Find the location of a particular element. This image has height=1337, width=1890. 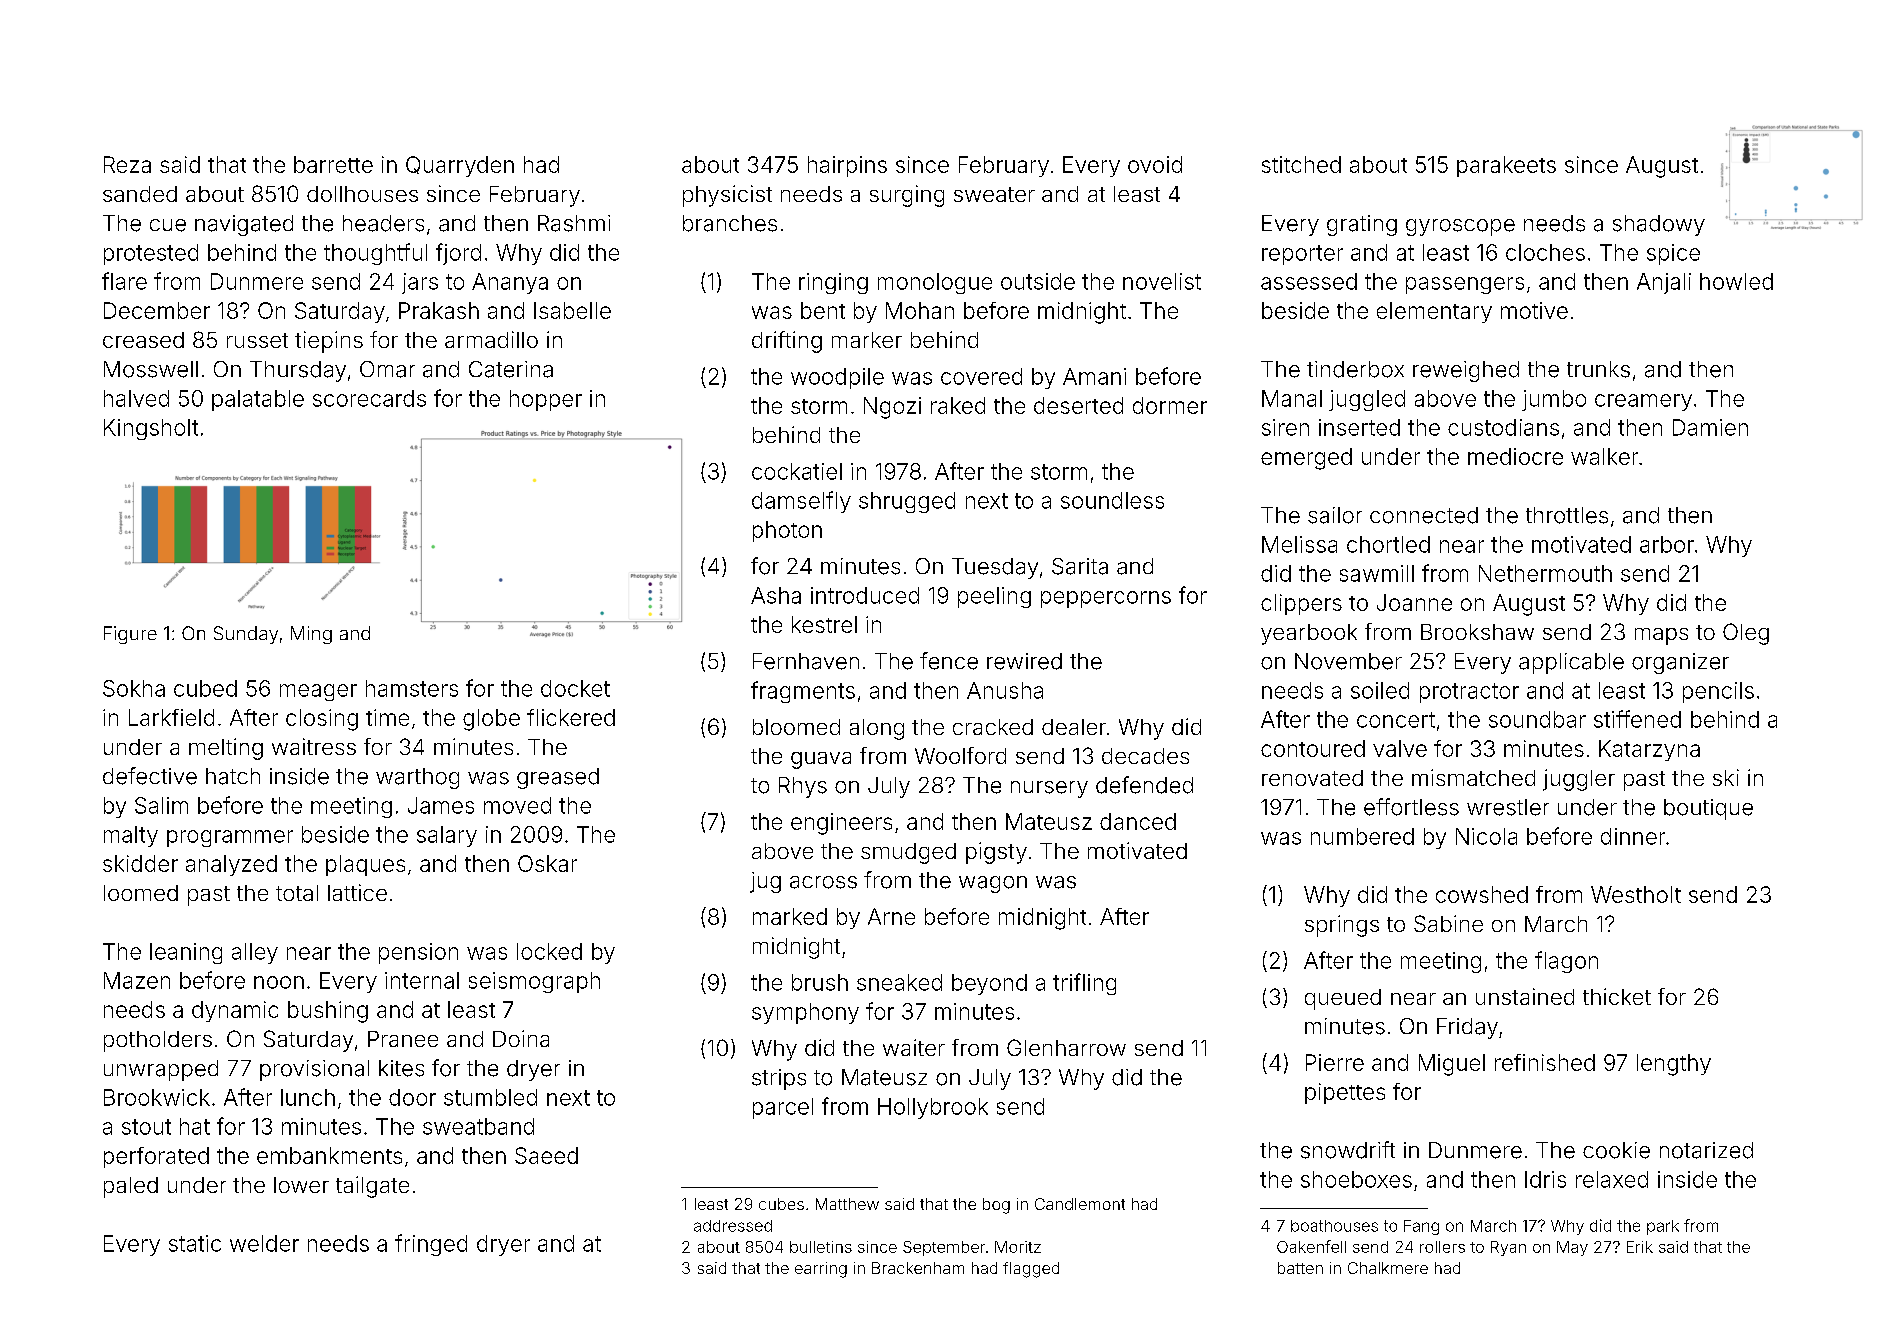

Omar is located at coordinates (387, 369).
